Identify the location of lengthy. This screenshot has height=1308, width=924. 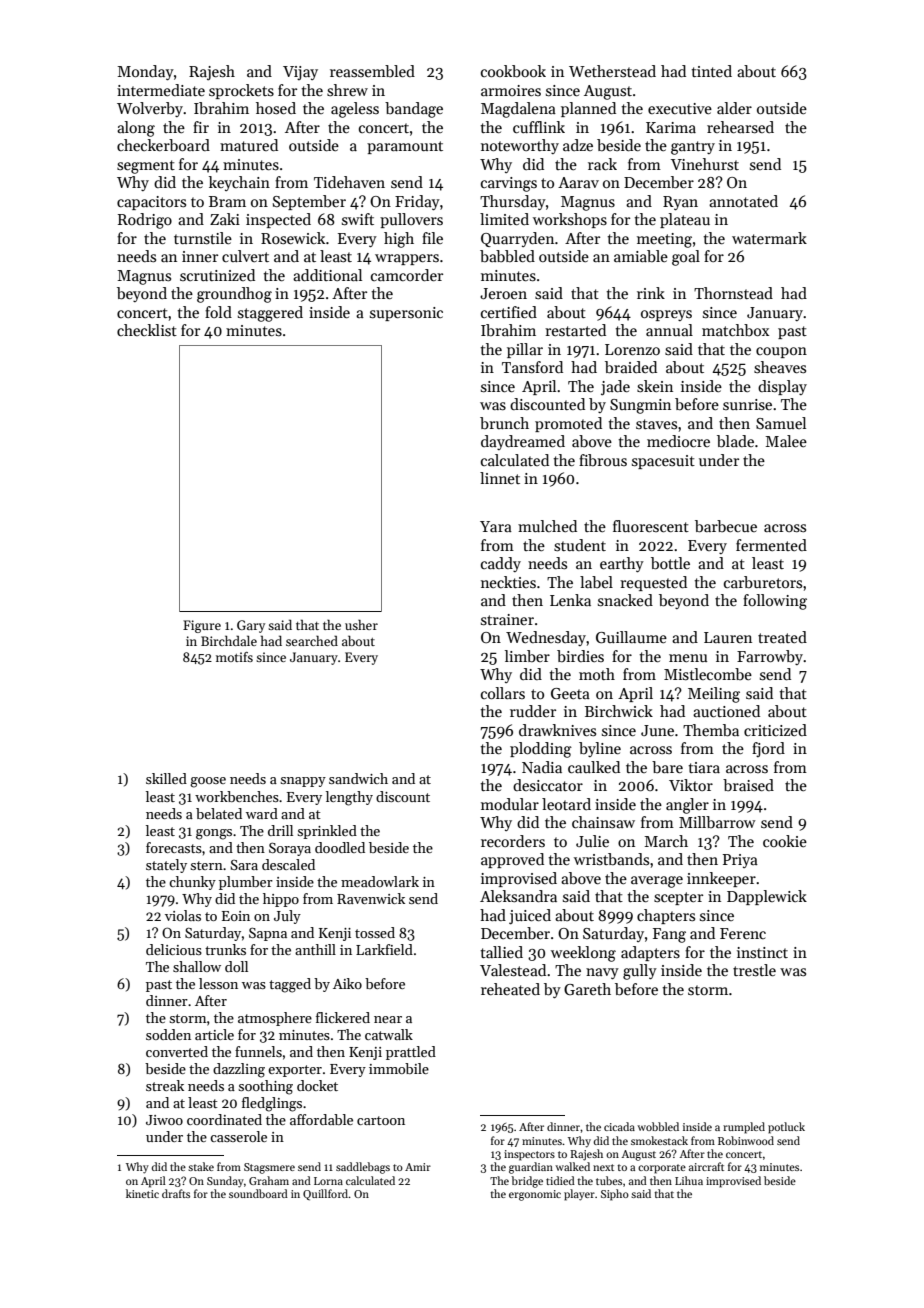
(349, 798).
